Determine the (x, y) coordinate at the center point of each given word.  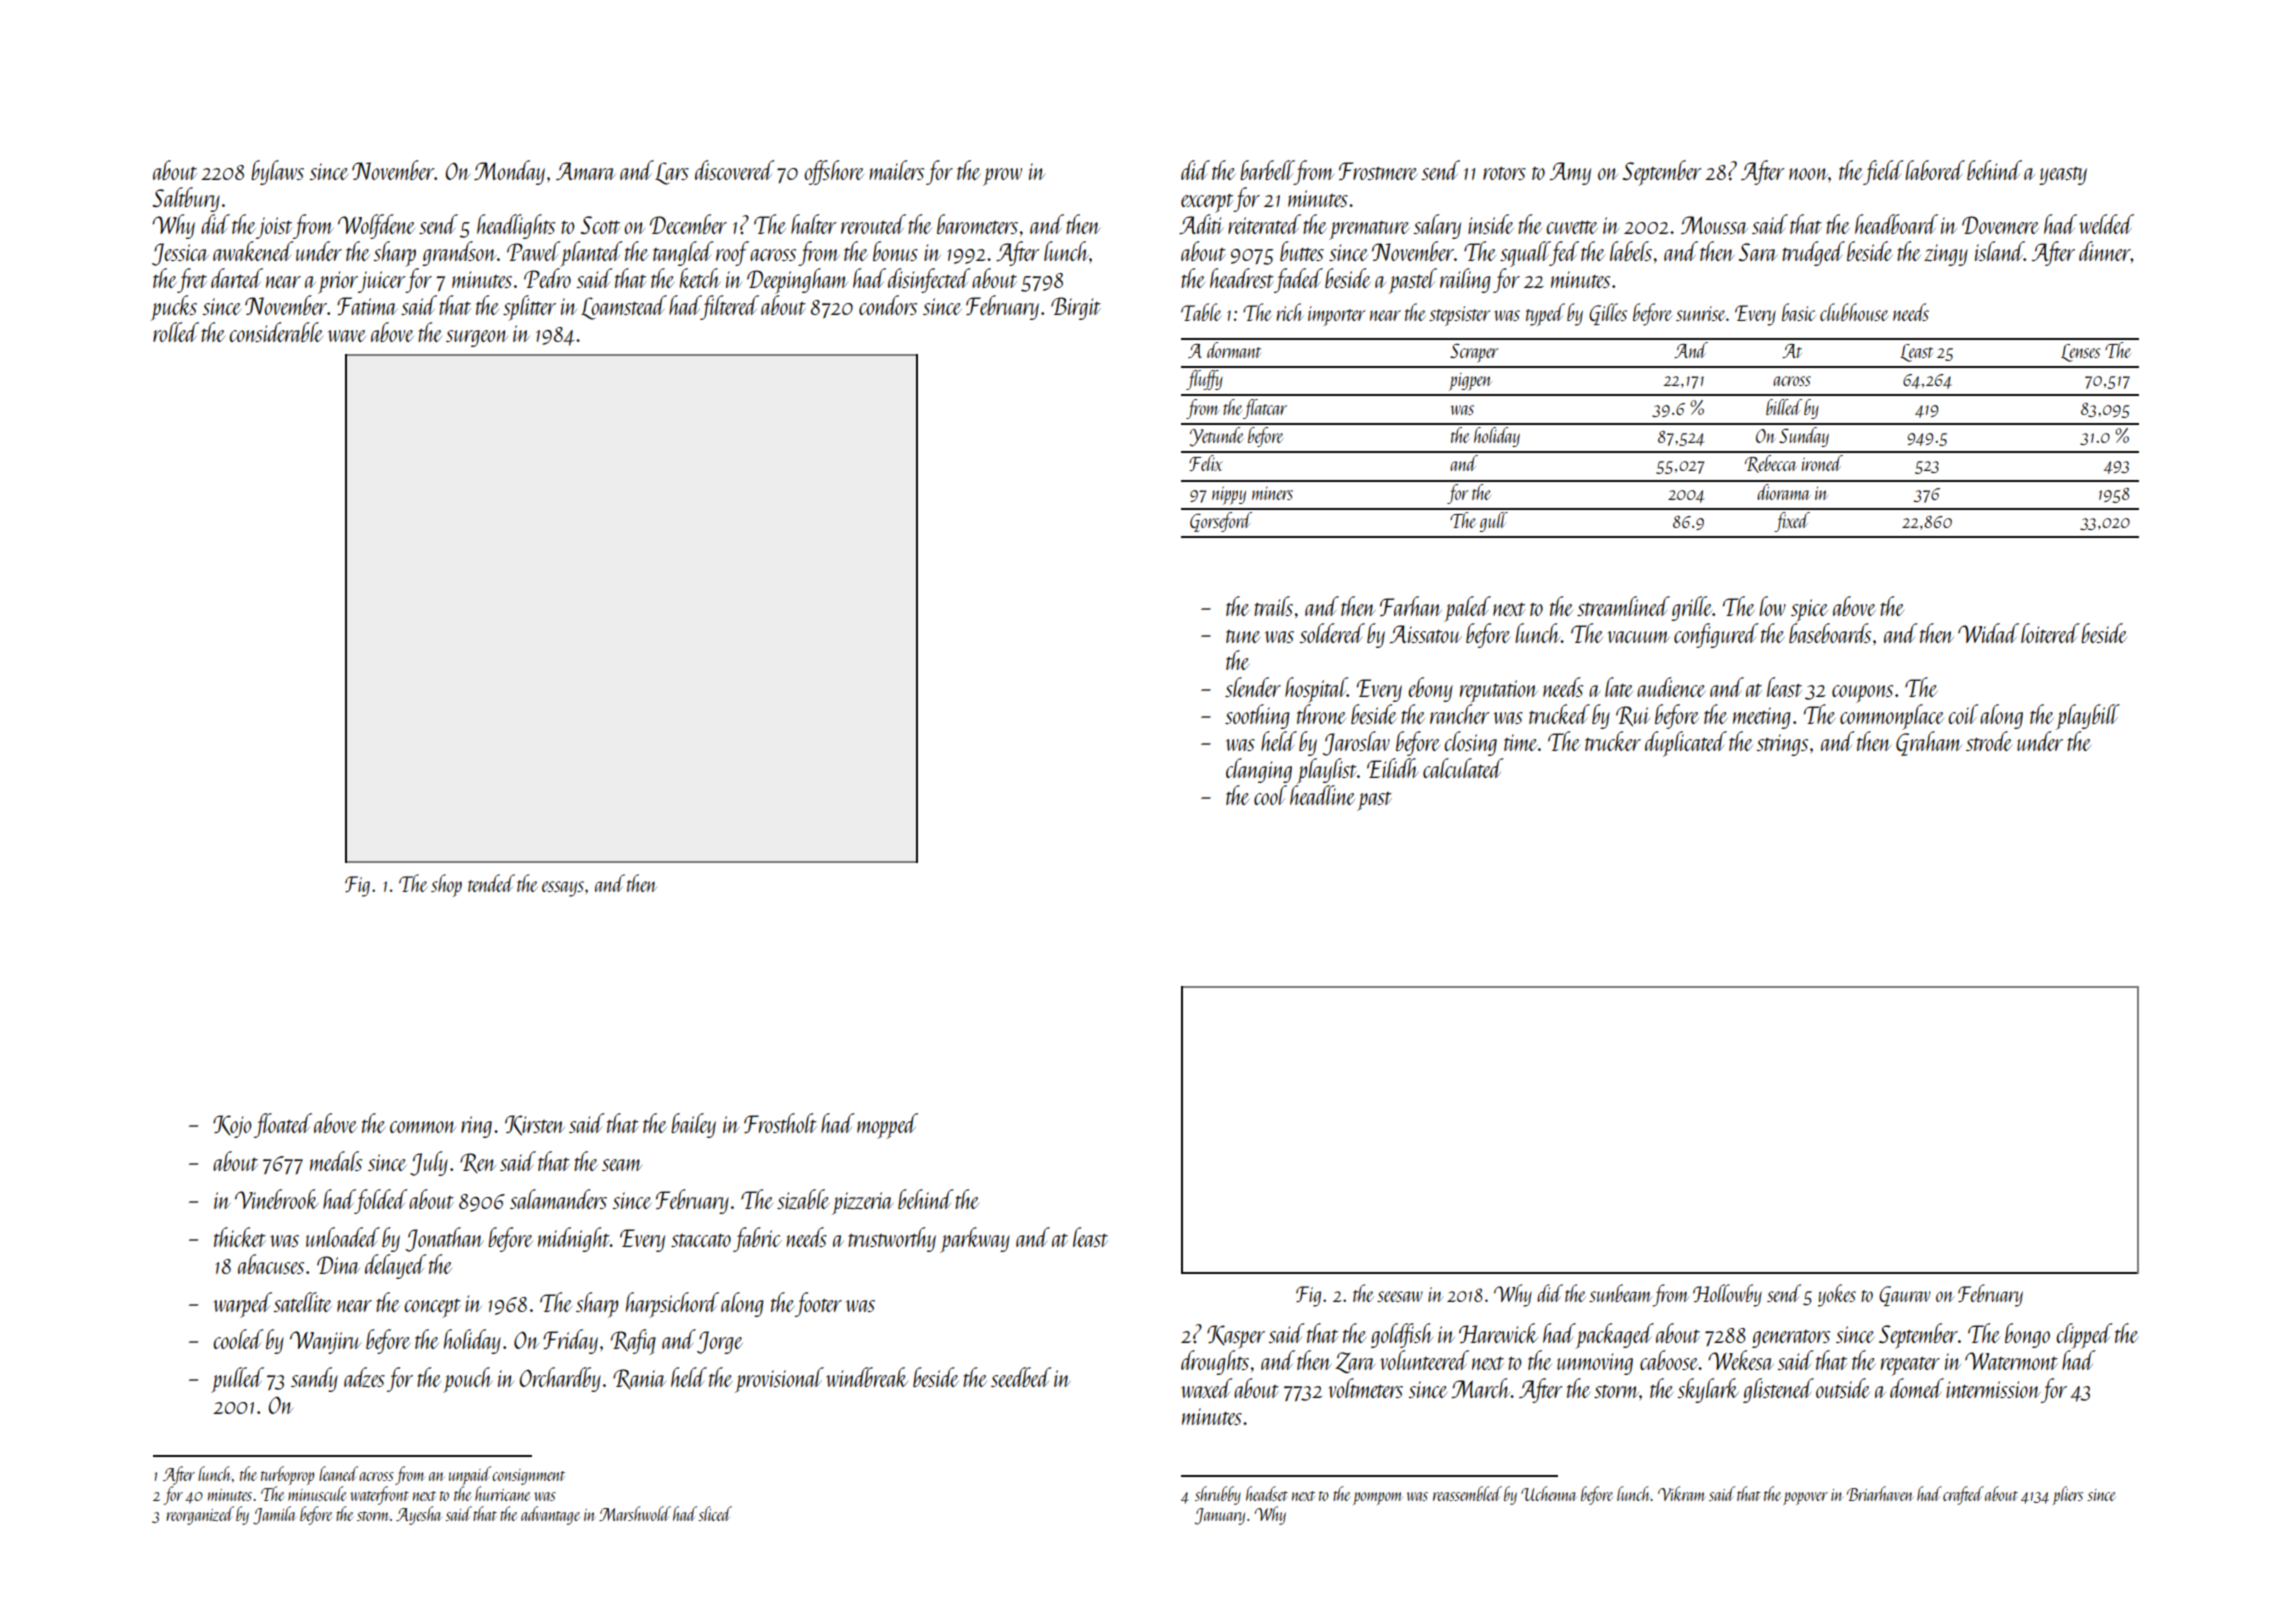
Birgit (1076, 308)
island (1999, 251)
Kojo (232, 1126)
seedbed (1021, 1377)
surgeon (477, 338)
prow (1002, 177)
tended (491, 883)
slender (1253, 687)
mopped (887, 1126)
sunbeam (1620, 1293)
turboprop (287, 1475)
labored (1935, 170)
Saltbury (186, 199)
